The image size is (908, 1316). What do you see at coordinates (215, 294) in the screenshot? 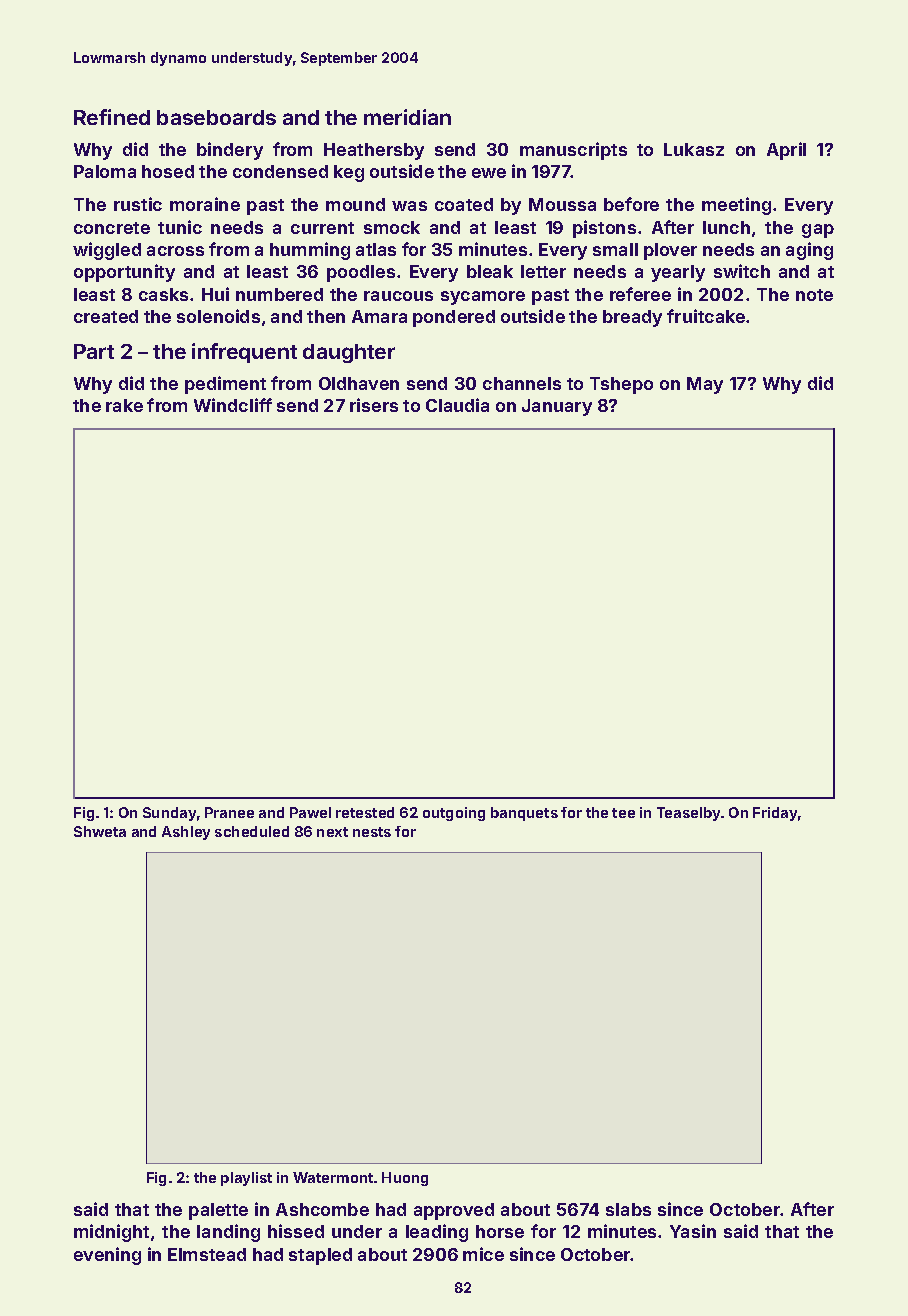
I see `Hui` at bounding box center [215, 294].
